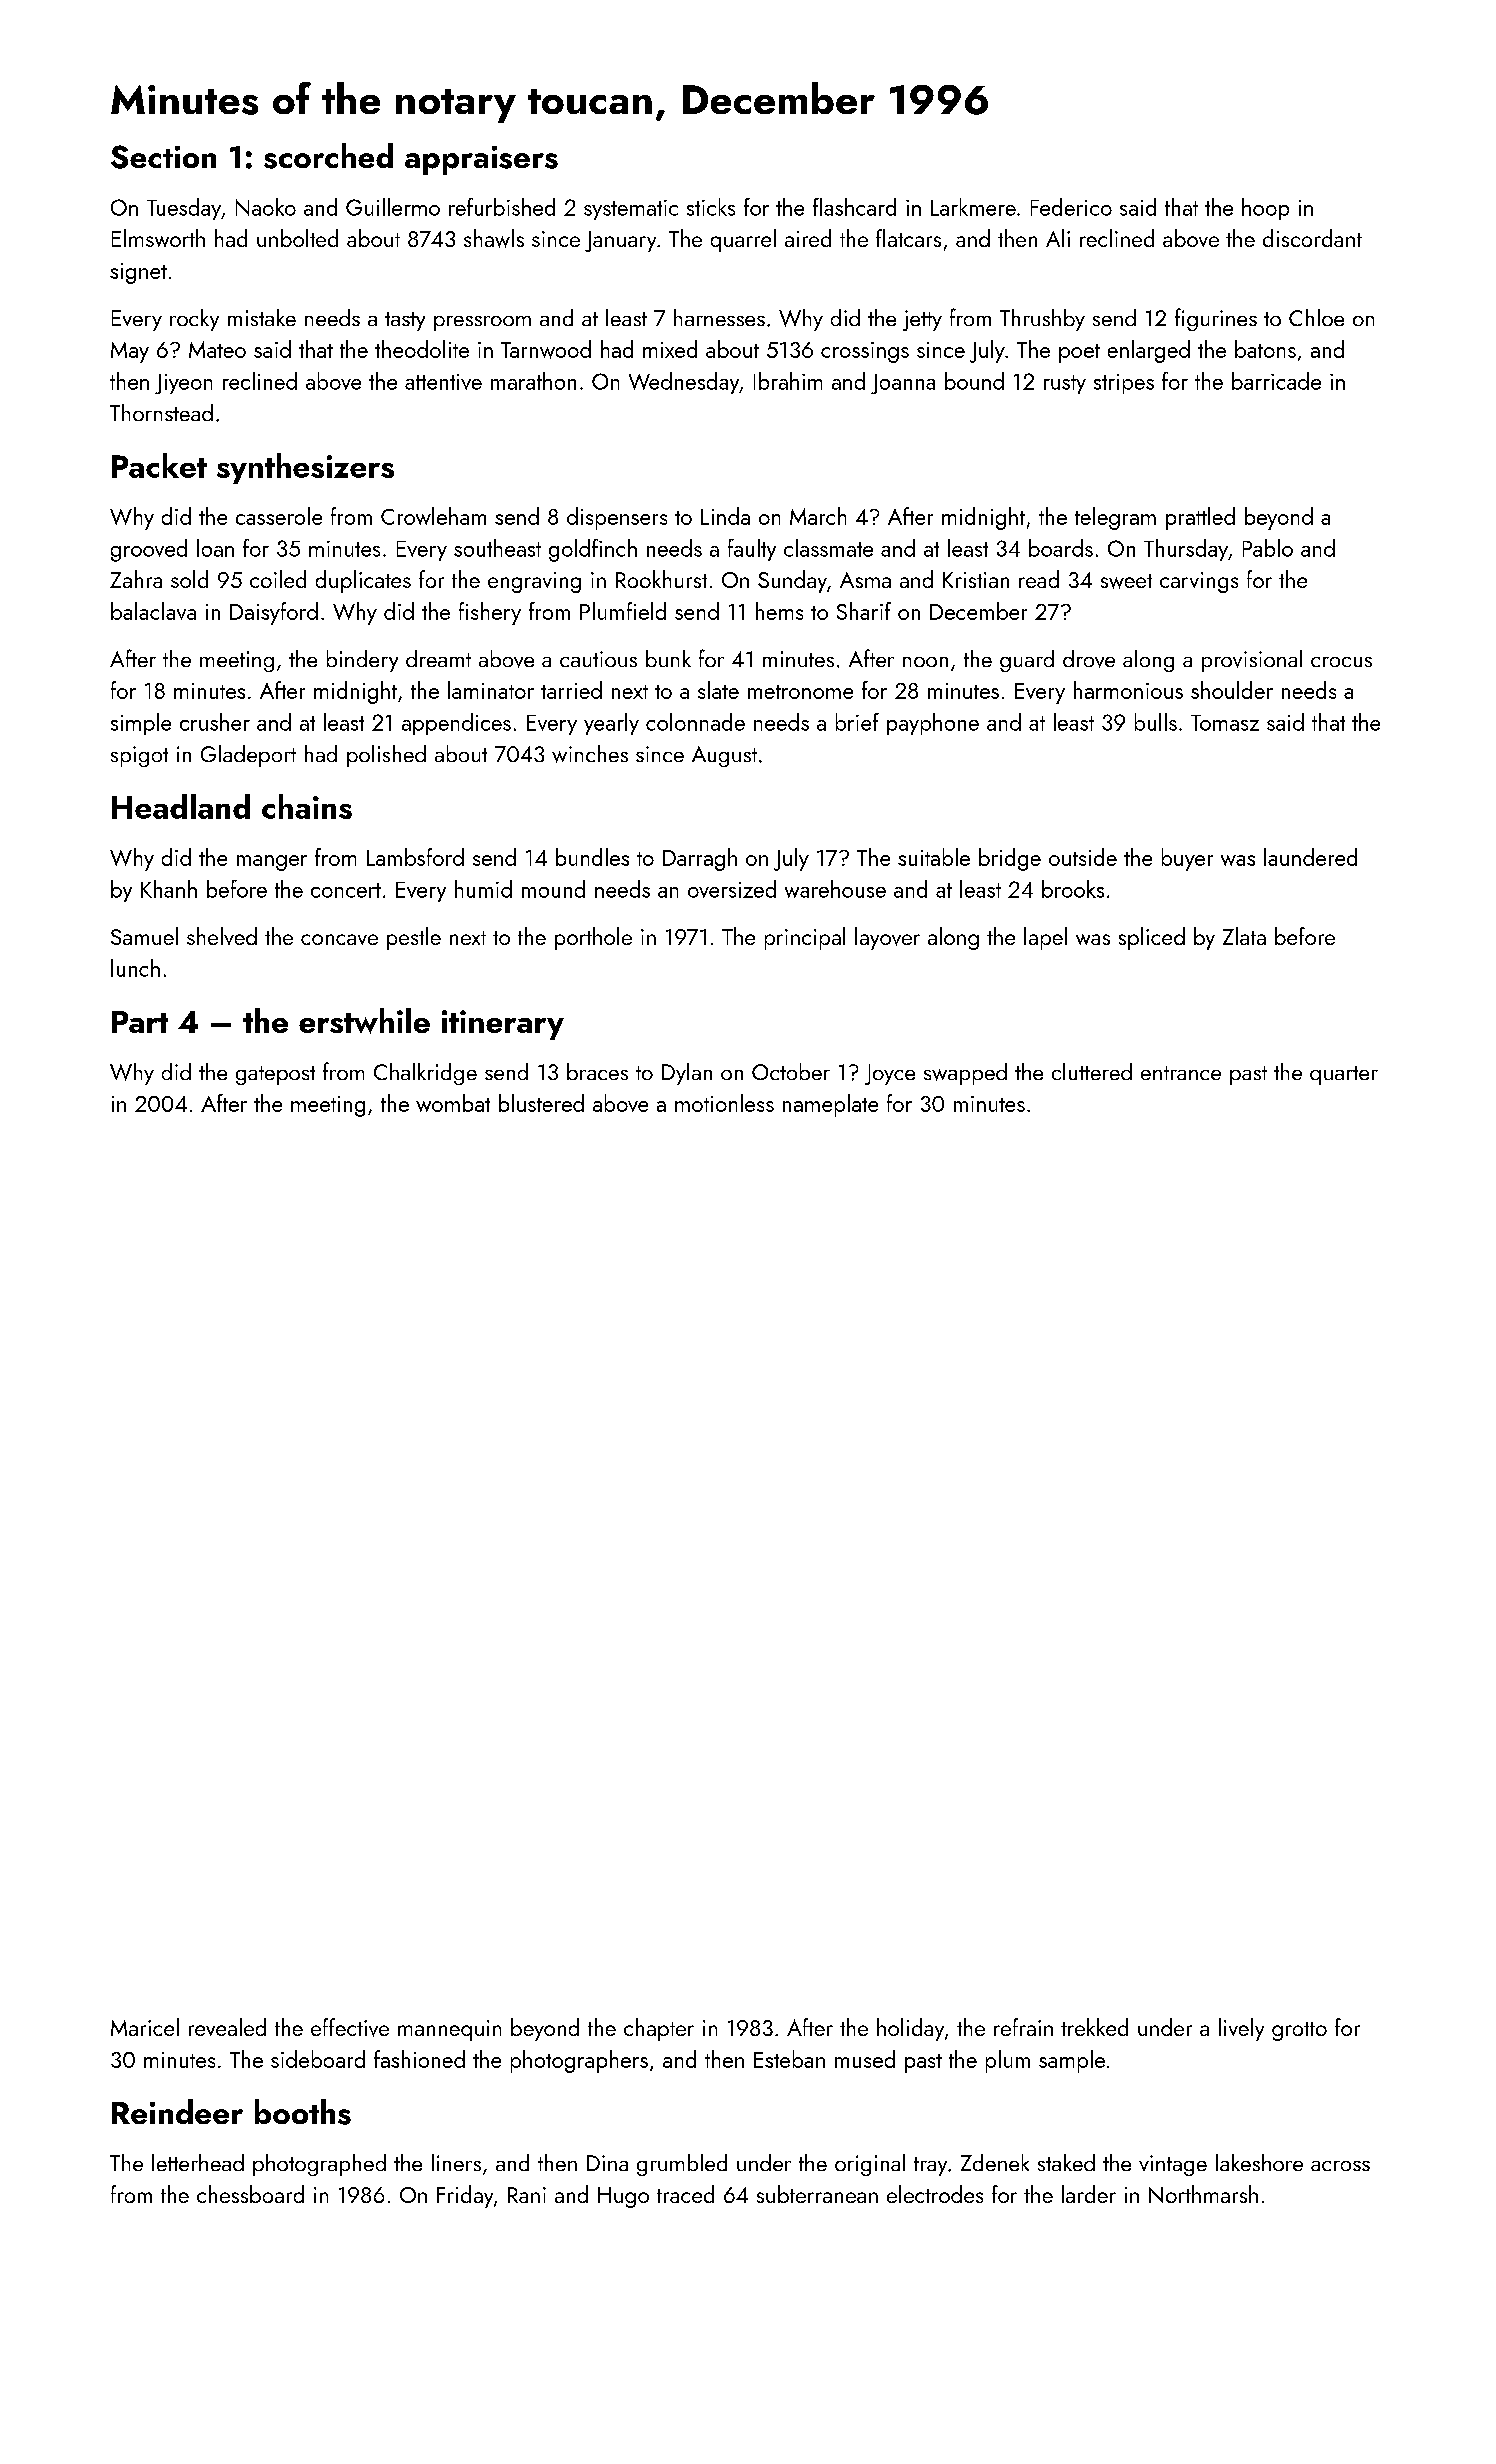  What do you see at coordinates (670, 349) in the screenshot?
I see `mixed` at bounding box center [670, 349].
